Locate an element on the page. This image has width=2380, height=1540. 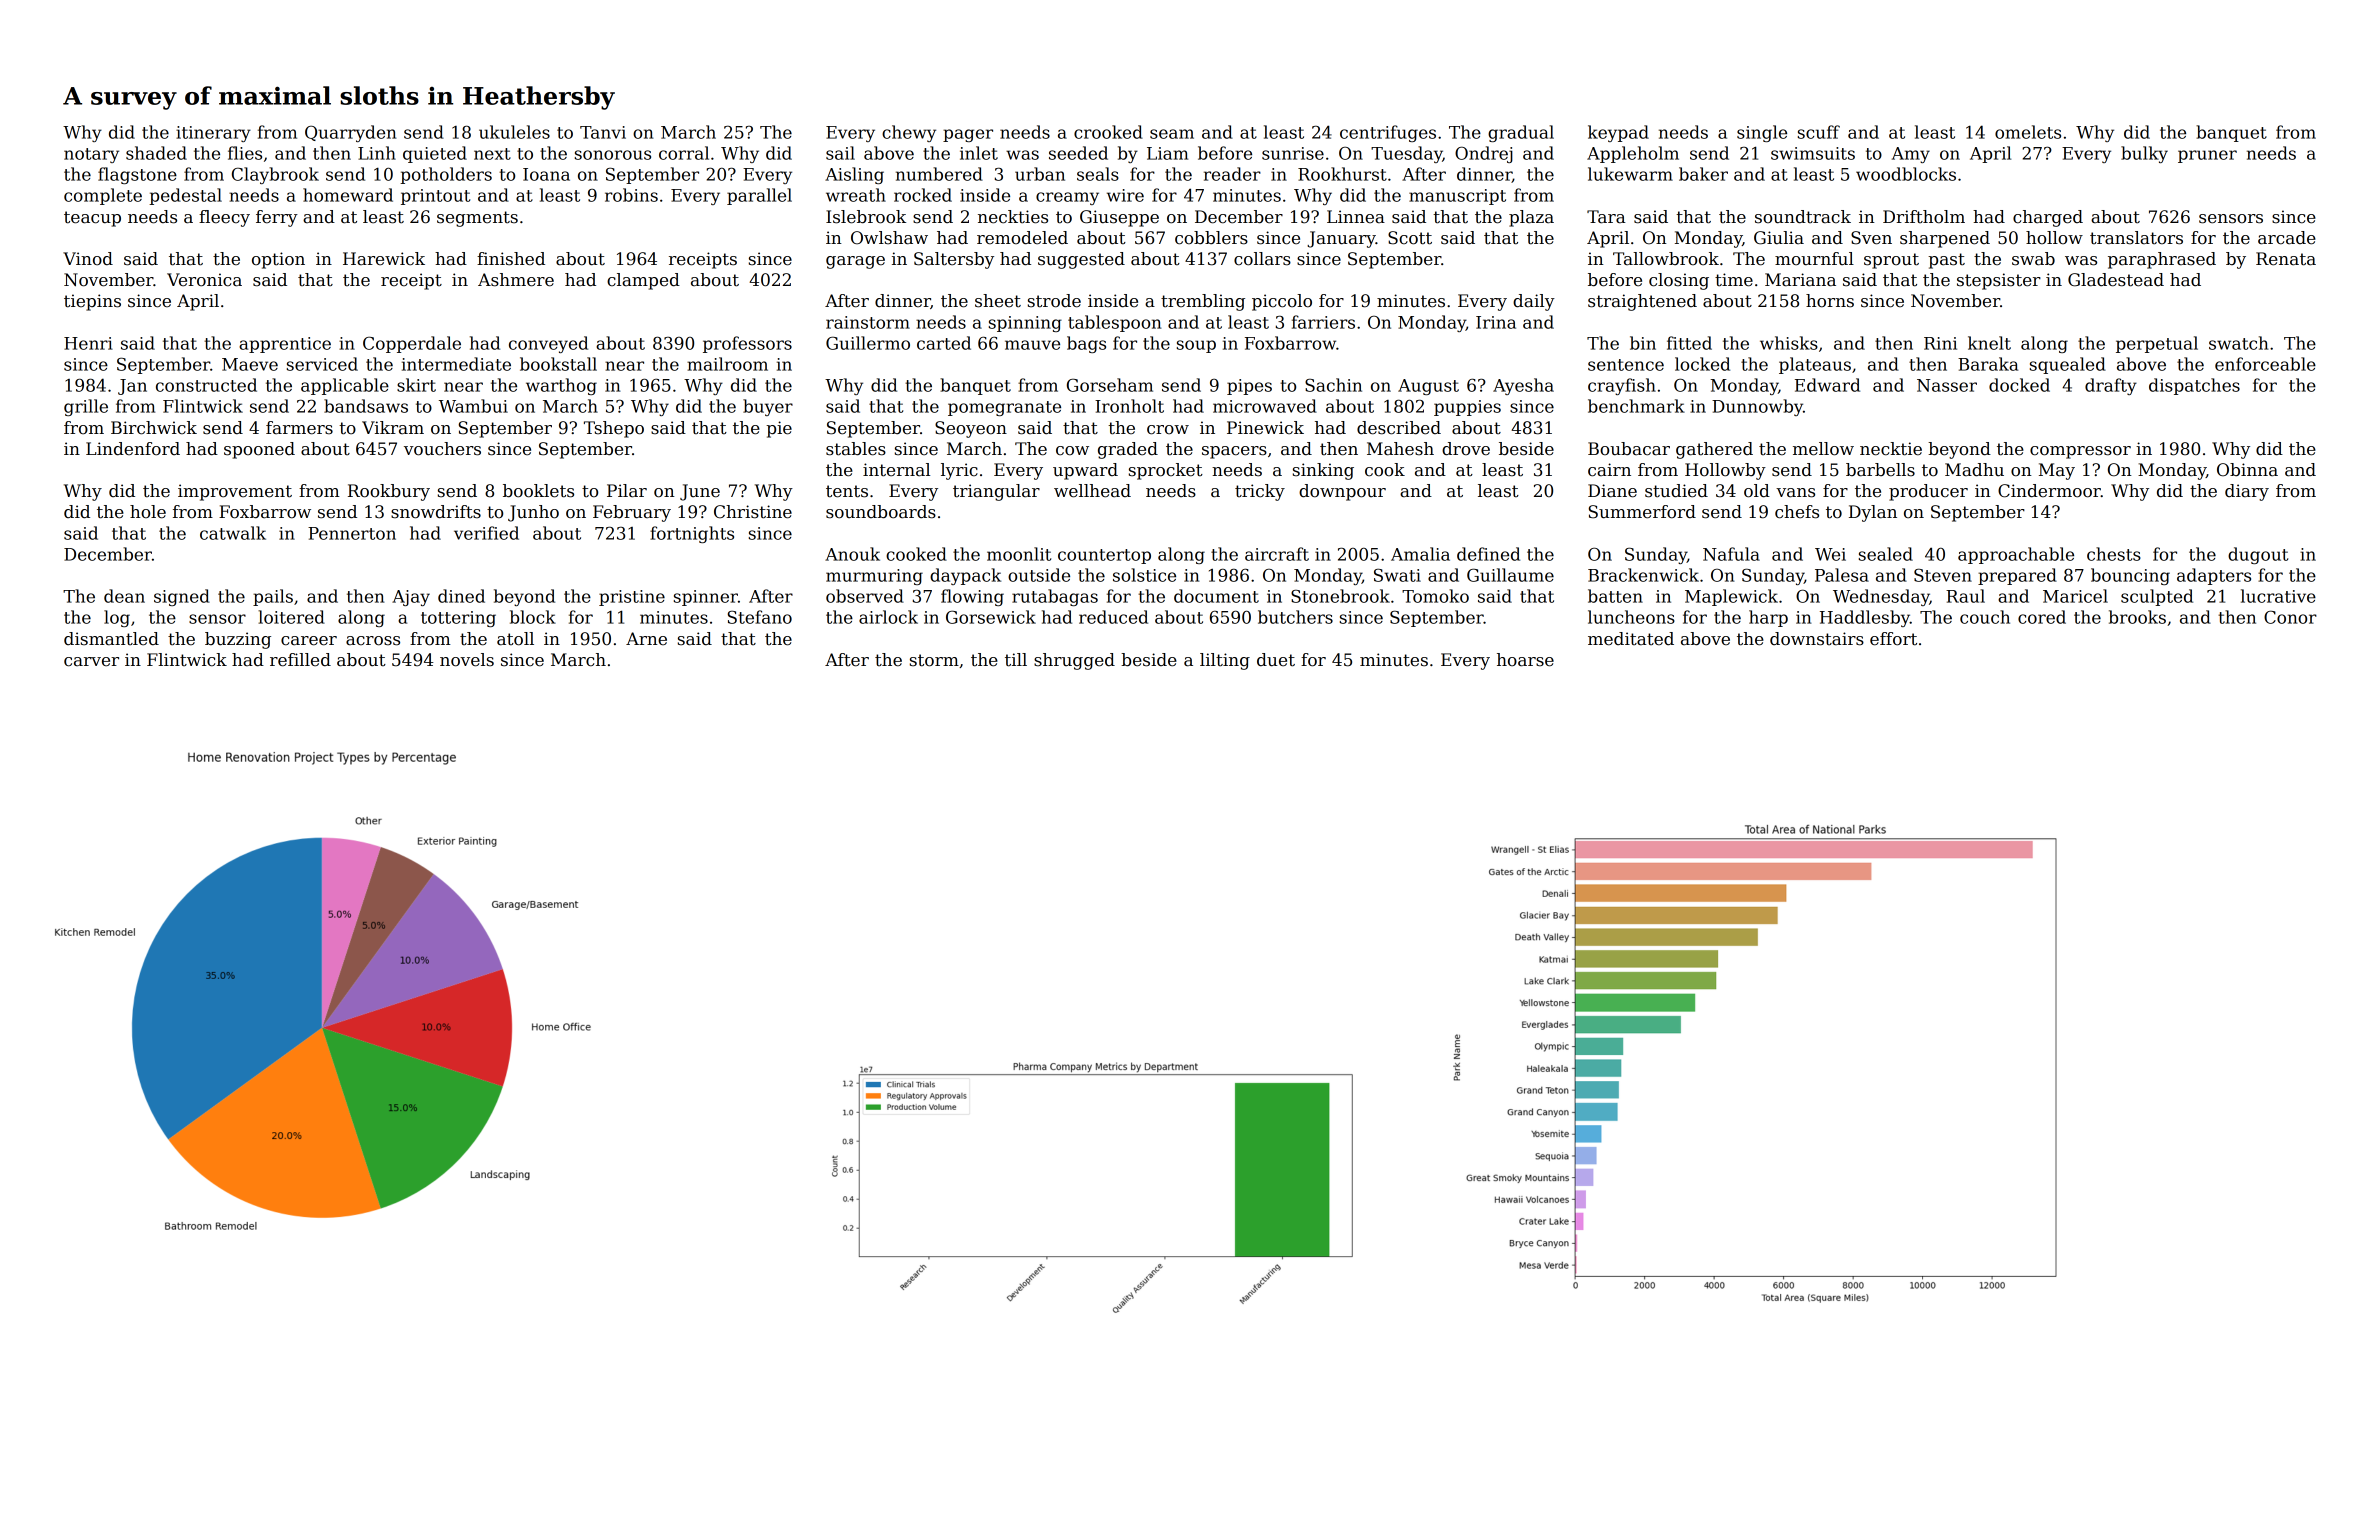
manuscript is located at coordinates (1457, 197).
